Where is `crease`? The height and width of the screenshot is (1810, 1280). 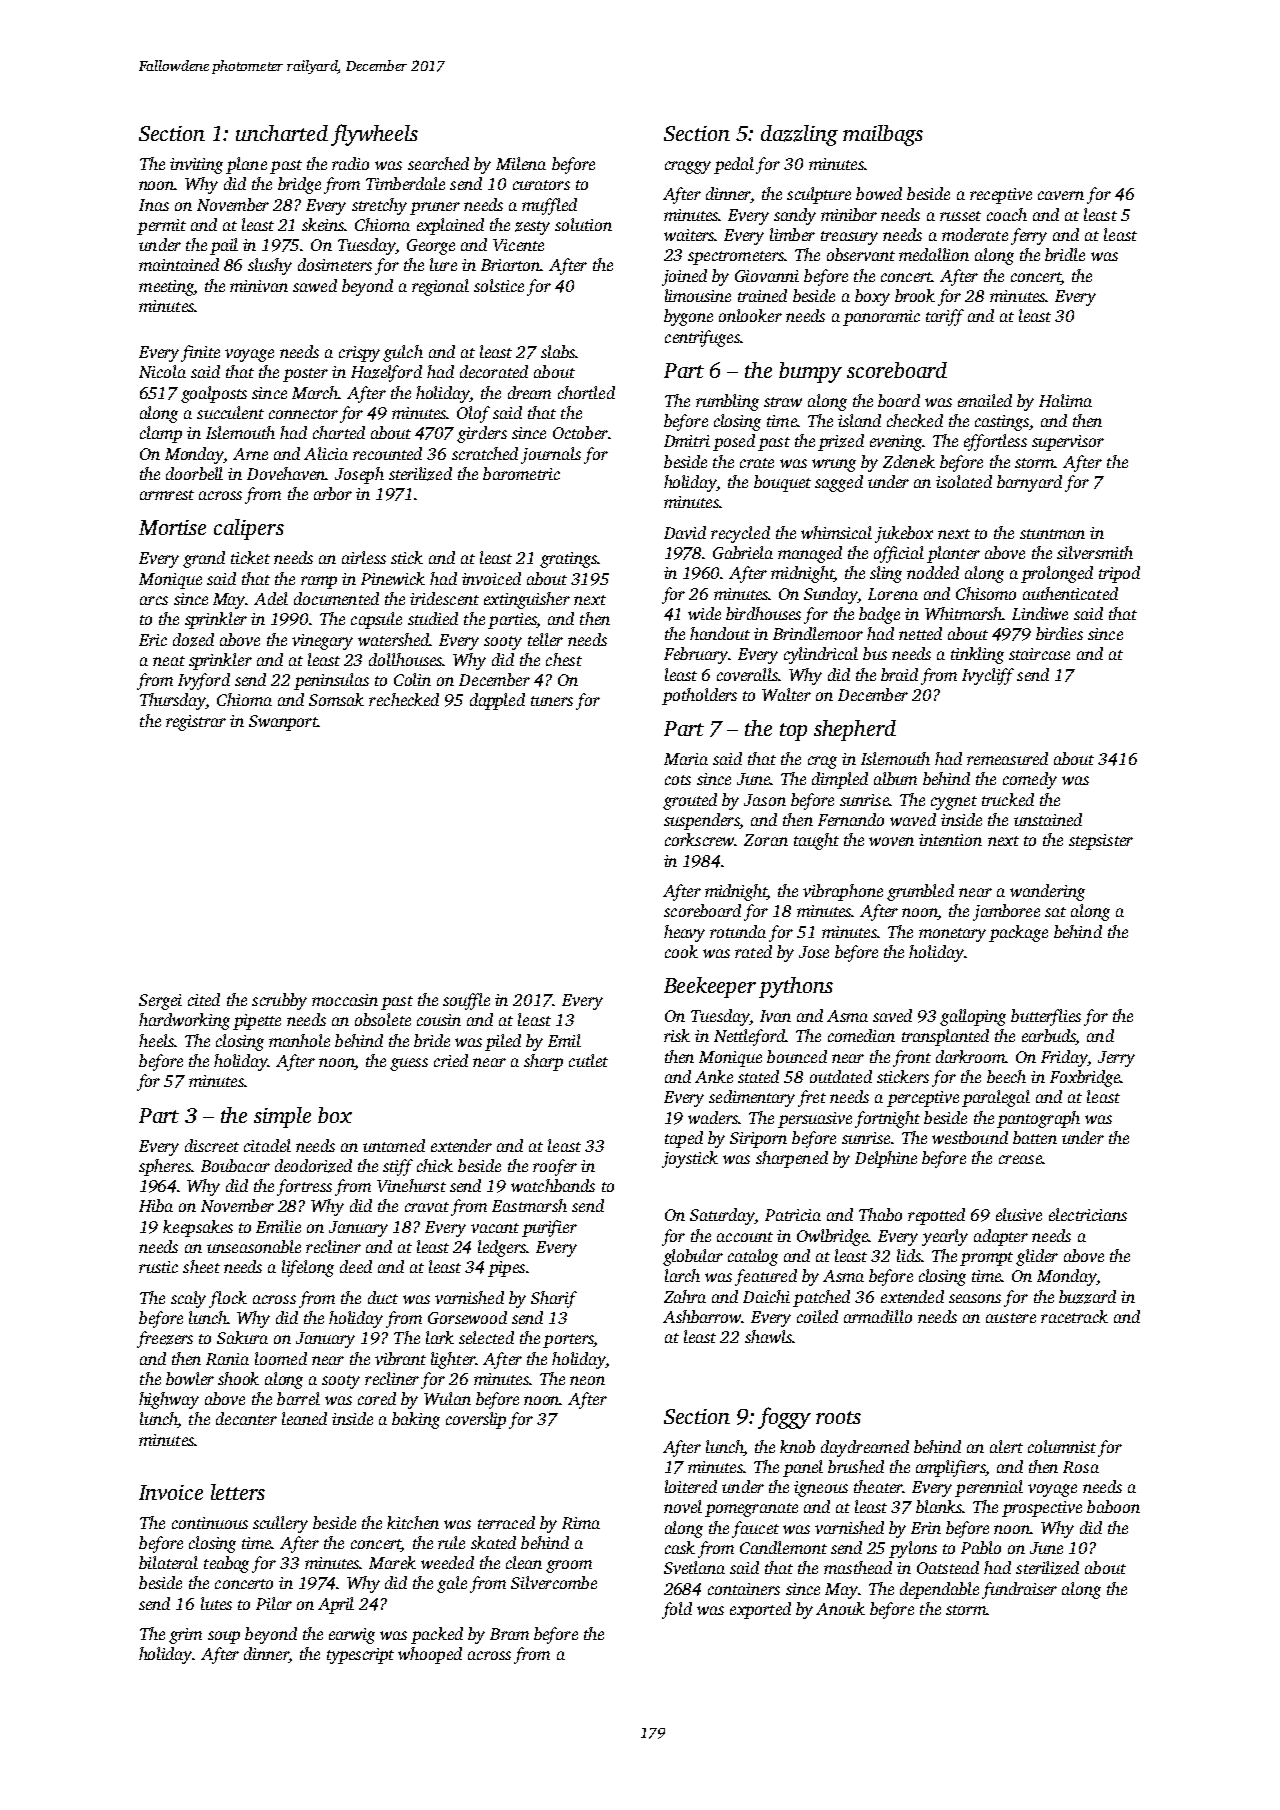 crease is located at coordinates (1020, 1159).
